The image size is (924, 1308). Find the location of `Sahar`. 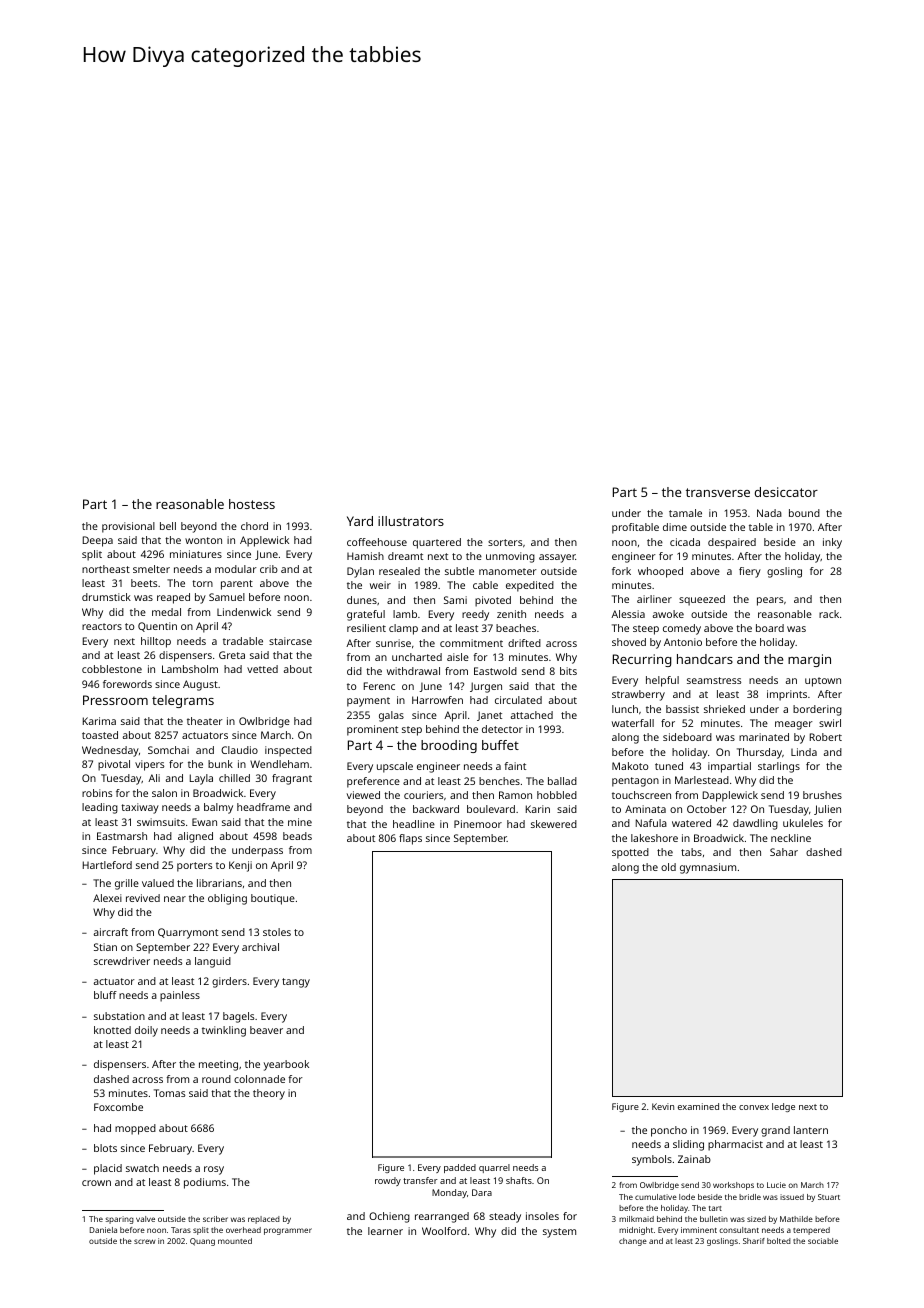

Sahar is located at coordinates (784, 852).
